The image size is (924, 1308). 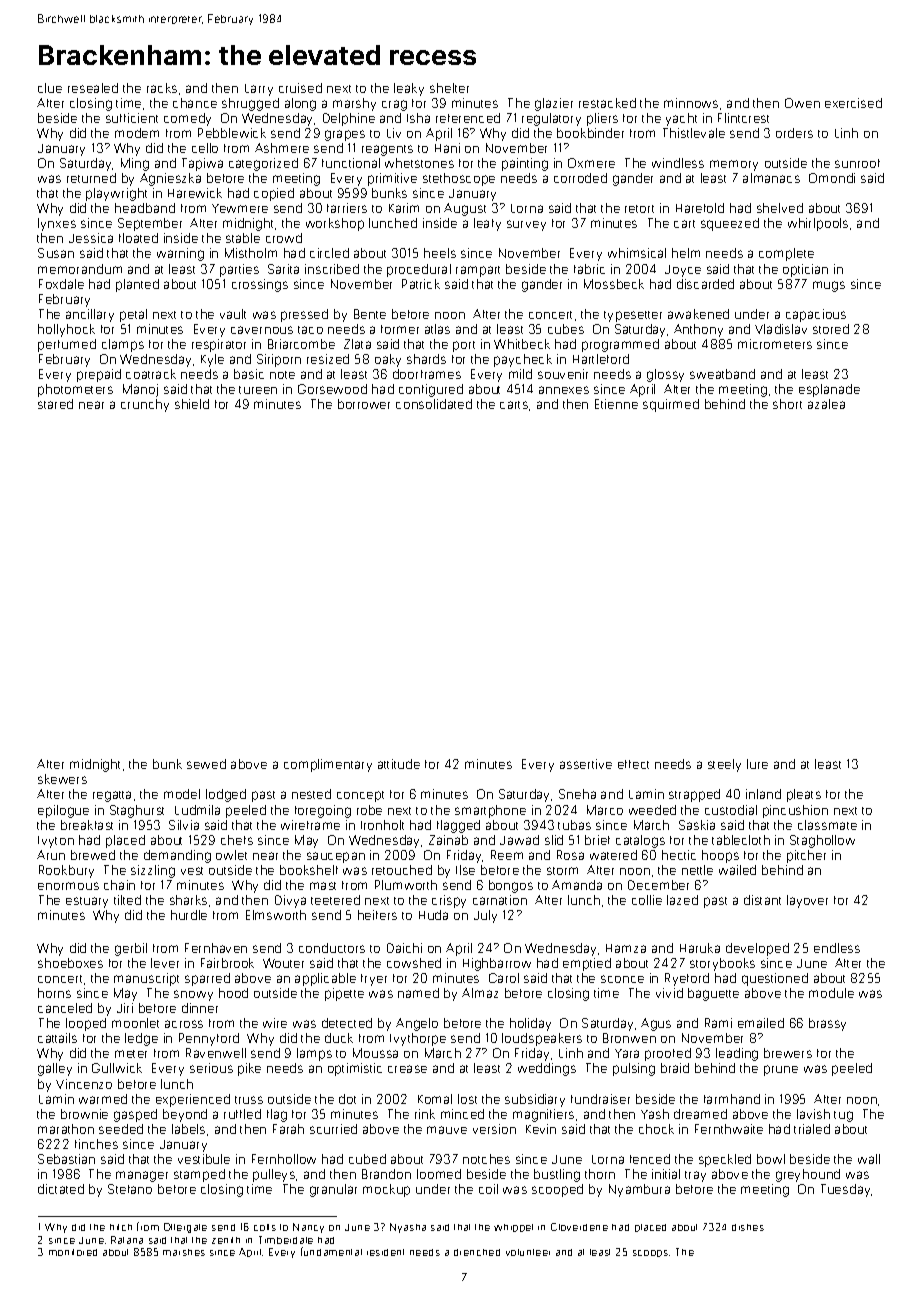 What do you see at coordinates (434, 404) in the document?
I see `consolidated` at bounding box center [434, 404].
